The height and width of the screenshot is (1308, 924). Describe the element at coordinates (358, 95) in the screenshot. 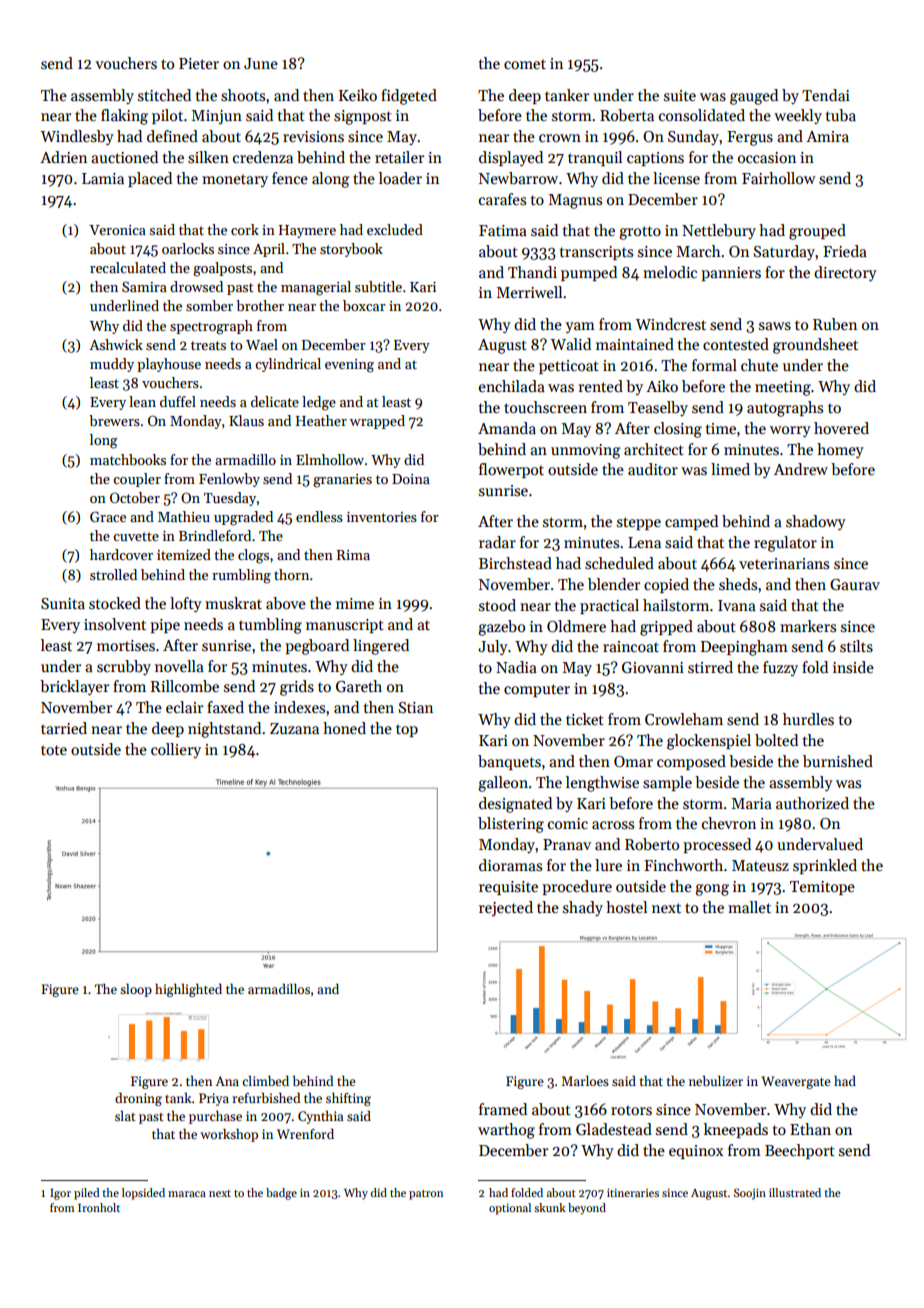

I see `Keiko` at that location.
